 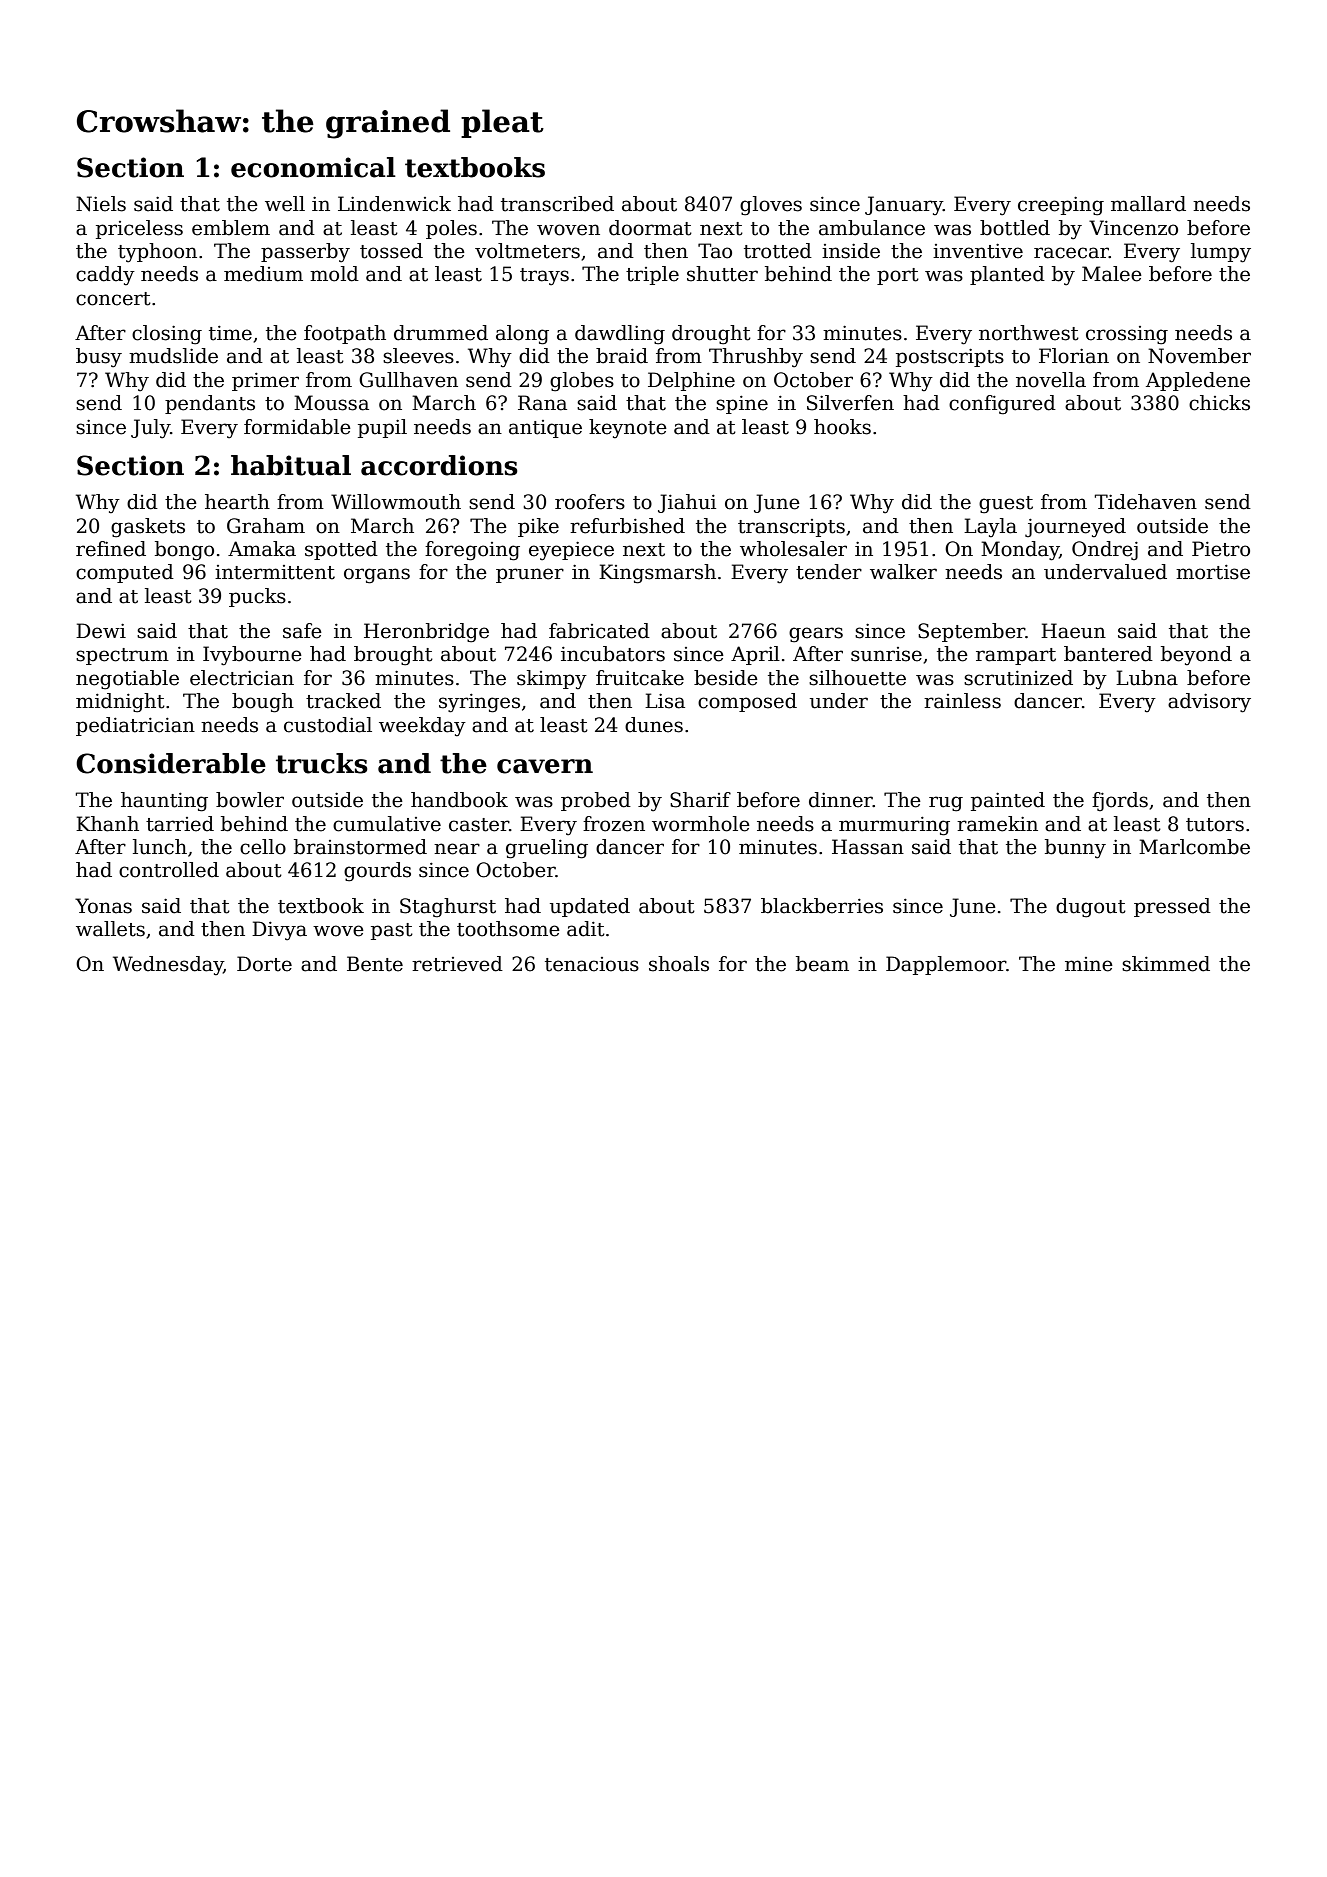 What do you see at coordinates (279, 931) in the screenshot?
I see `Divya` at bounding box center [279, 931].
